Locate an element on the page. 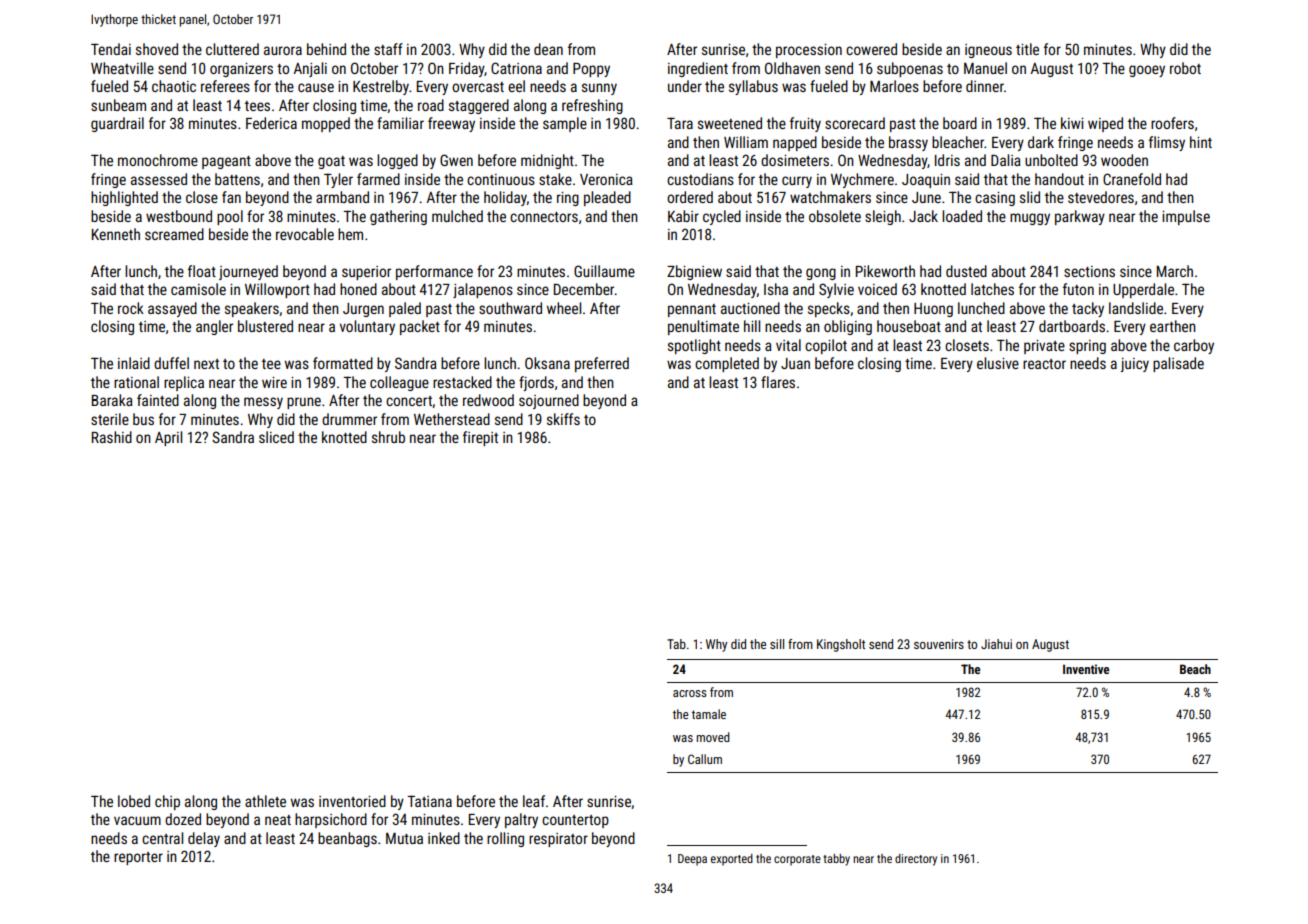  Tatiana is located at coordinates (429, 801).
